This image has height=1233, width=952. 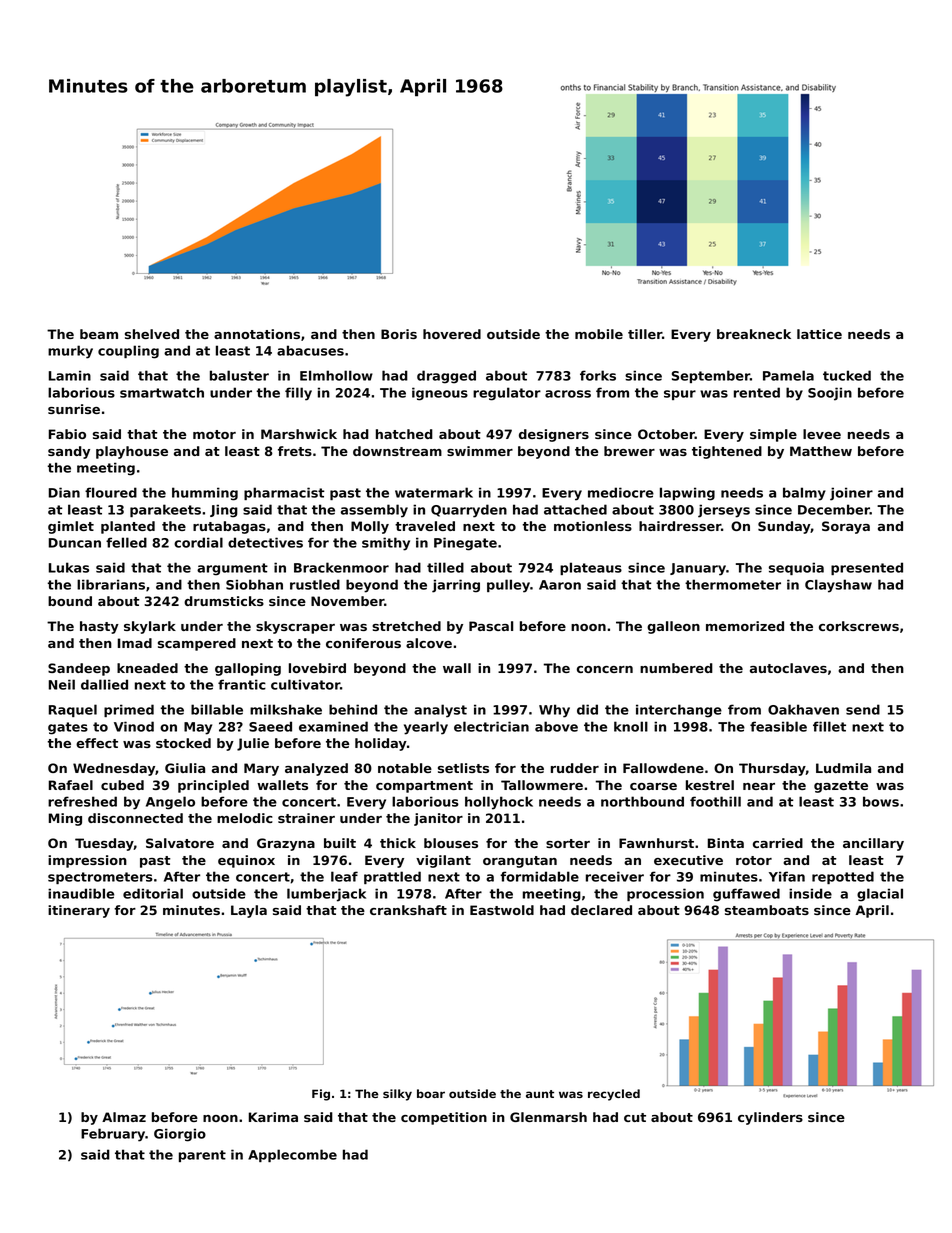 What do you see at coordinates (74, 409) in the image?
I see `sunrise` at bounding box center [74, 409].
